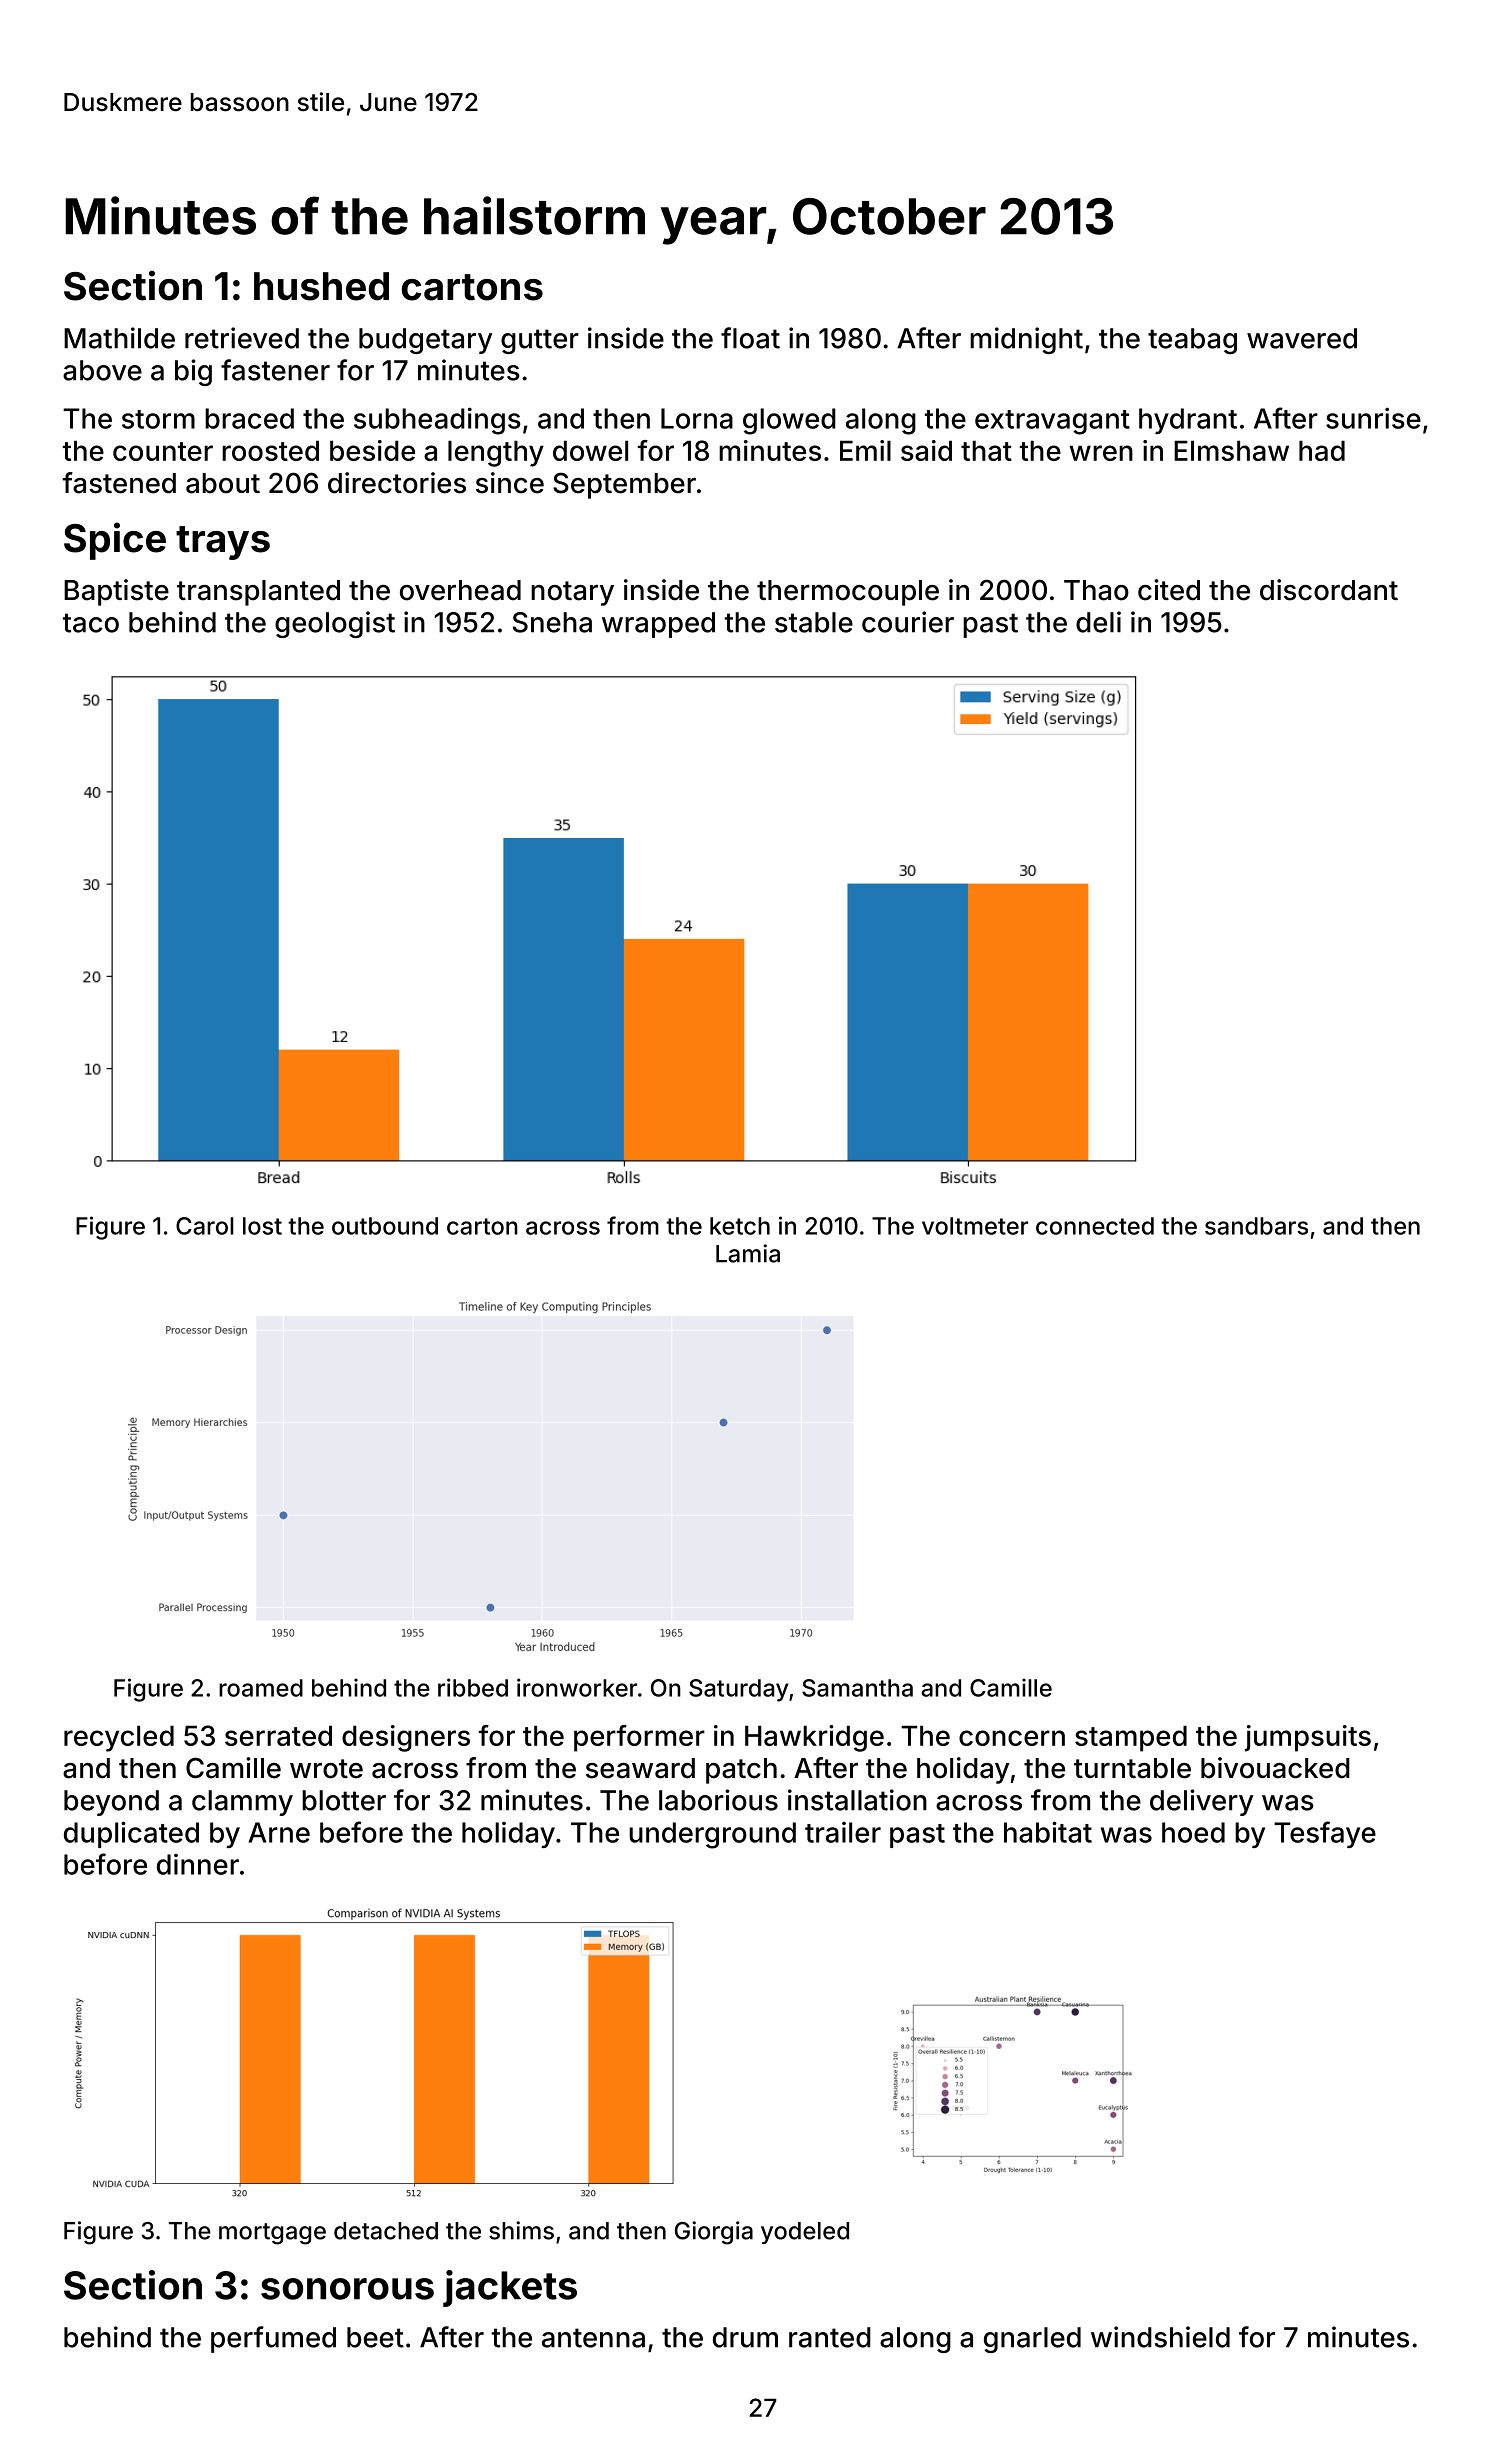 This image has width=1496, height=2464. What do you see at coordinates (321, 286) in the image?
I see `hushed` at bounding box center [321, 286].
